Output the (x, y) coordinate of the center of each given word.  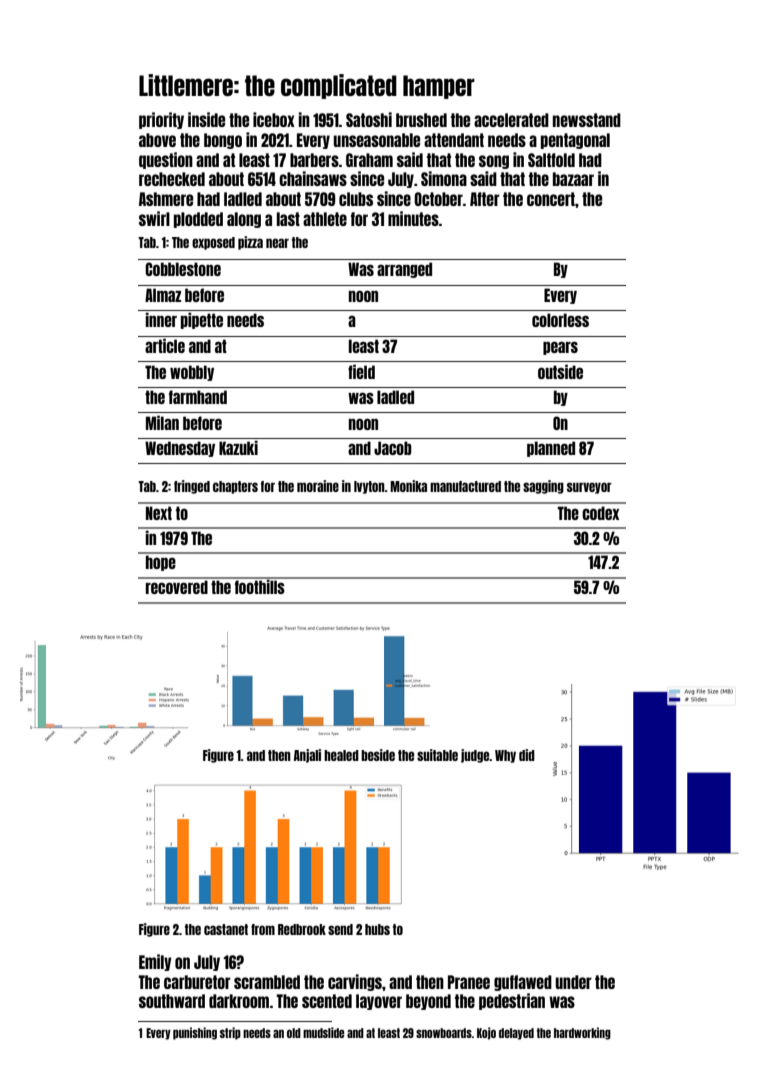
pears (560, 348)
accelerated (511, 120)
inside (206, 119)
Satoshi (369, 119)
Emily (155, 962)
